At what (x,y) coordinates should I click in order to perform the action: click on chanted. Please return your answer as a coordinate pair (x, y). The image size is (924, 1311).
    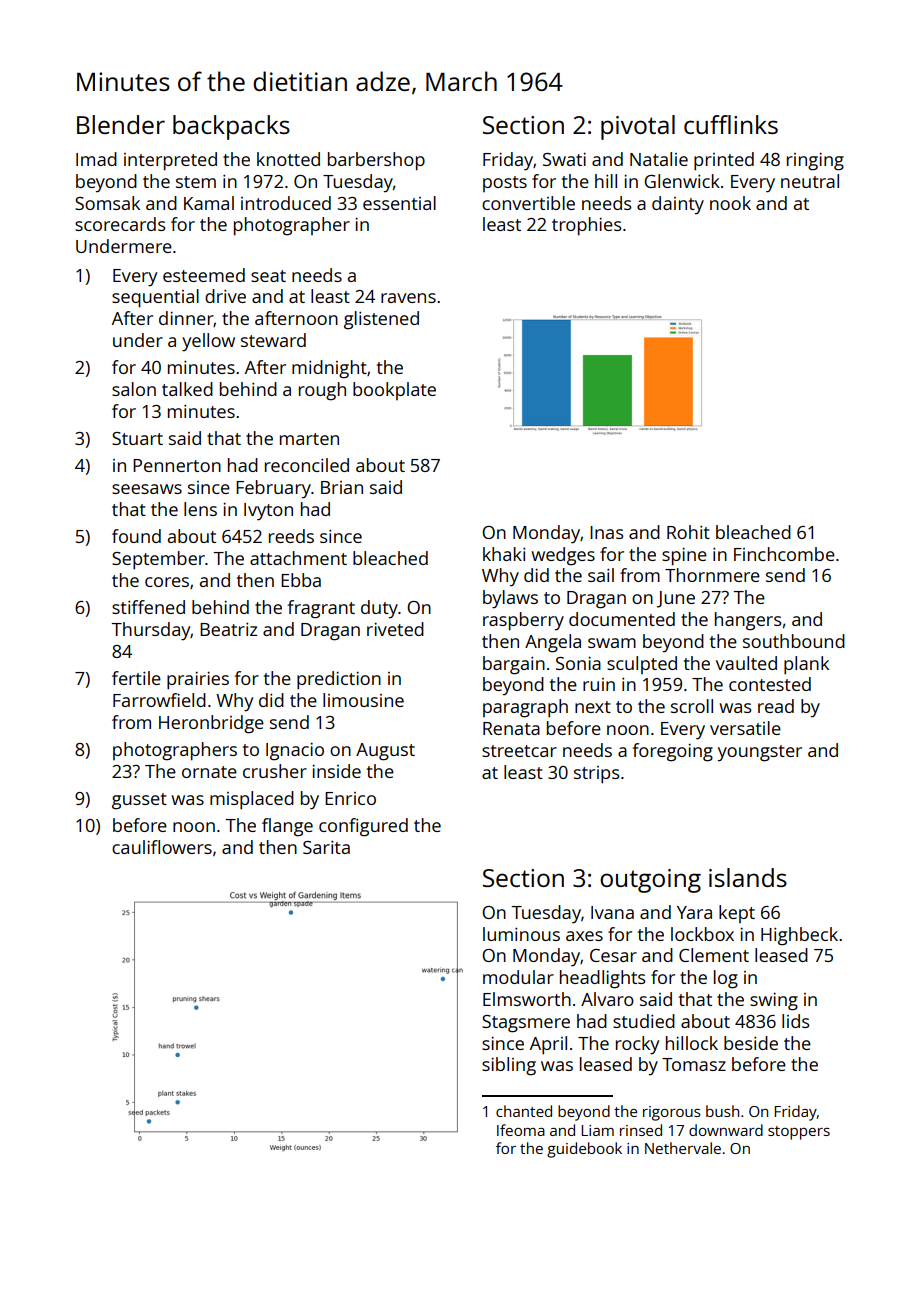
    Looking at the image, I should click on (524, 1111).
